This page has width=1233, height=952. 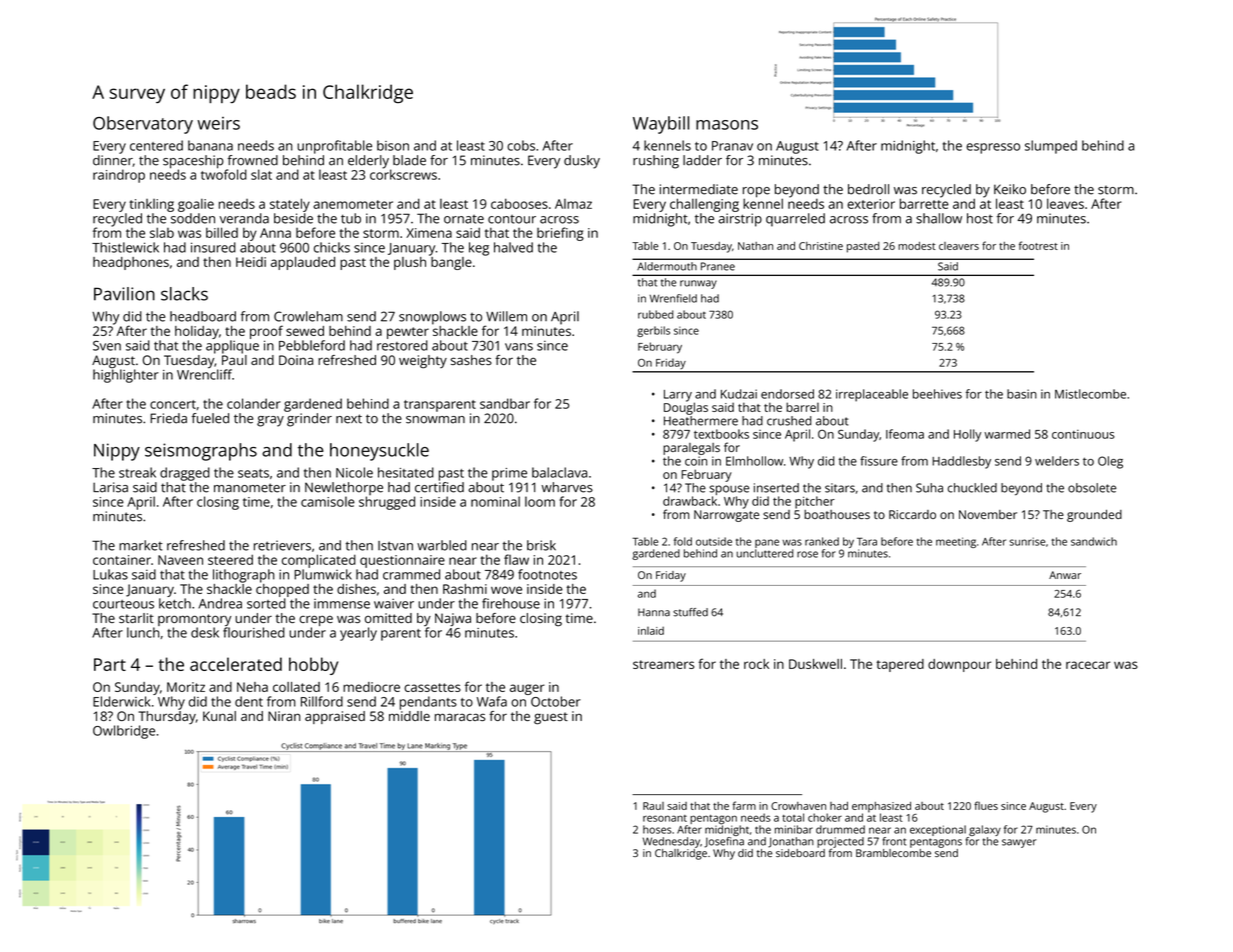 What do you see at coordinates (1051, 147) in the page?
I see `slumped` at bounding box center [1051, 147].
